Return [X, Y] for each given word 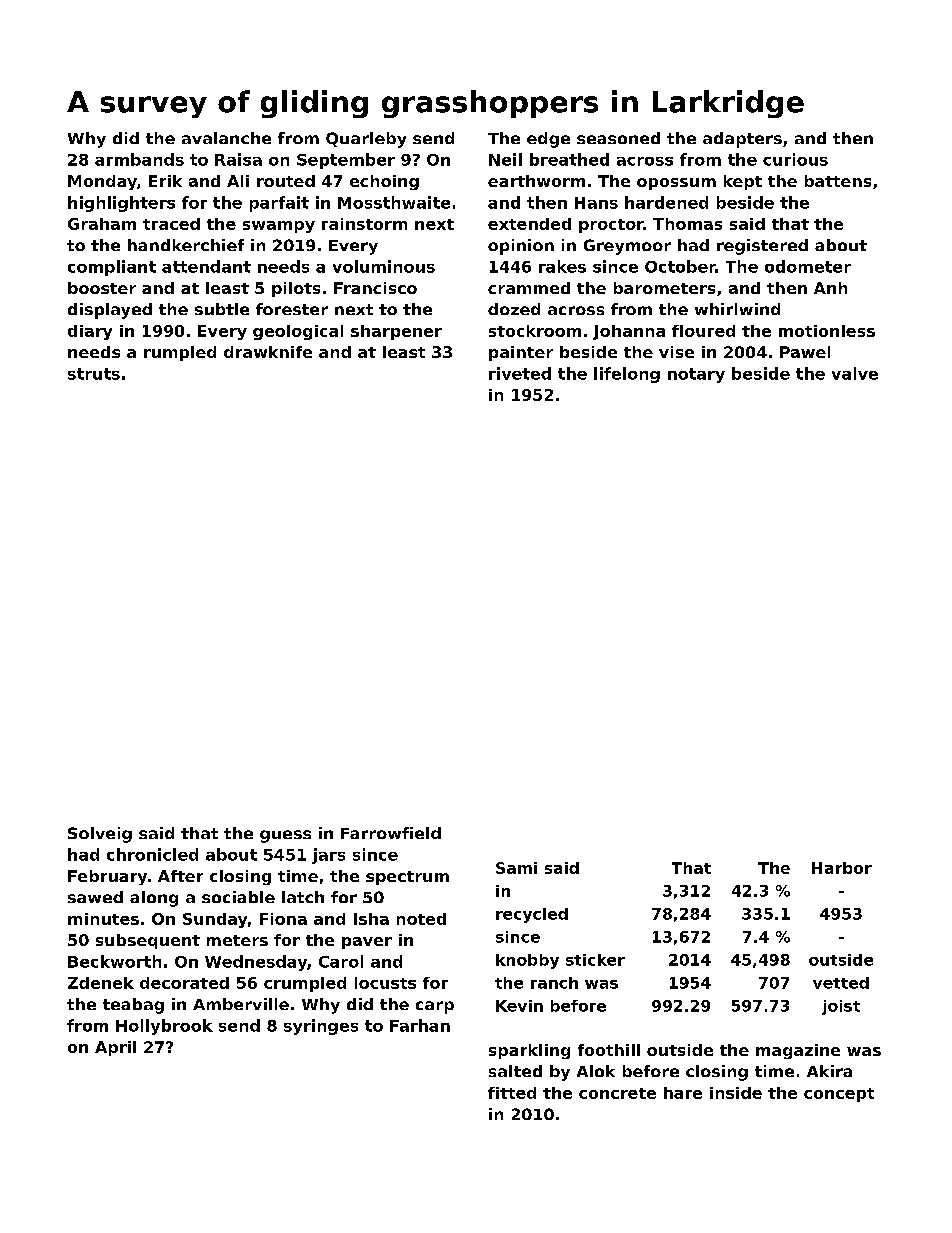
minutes [103, 919]
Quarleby [366, 140]
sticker [595, 960]
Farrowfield [391, 833]
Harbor [842, 868]
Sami [516, 868]
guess [285, 836]
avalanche [226, 138]
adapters [742, 140]
